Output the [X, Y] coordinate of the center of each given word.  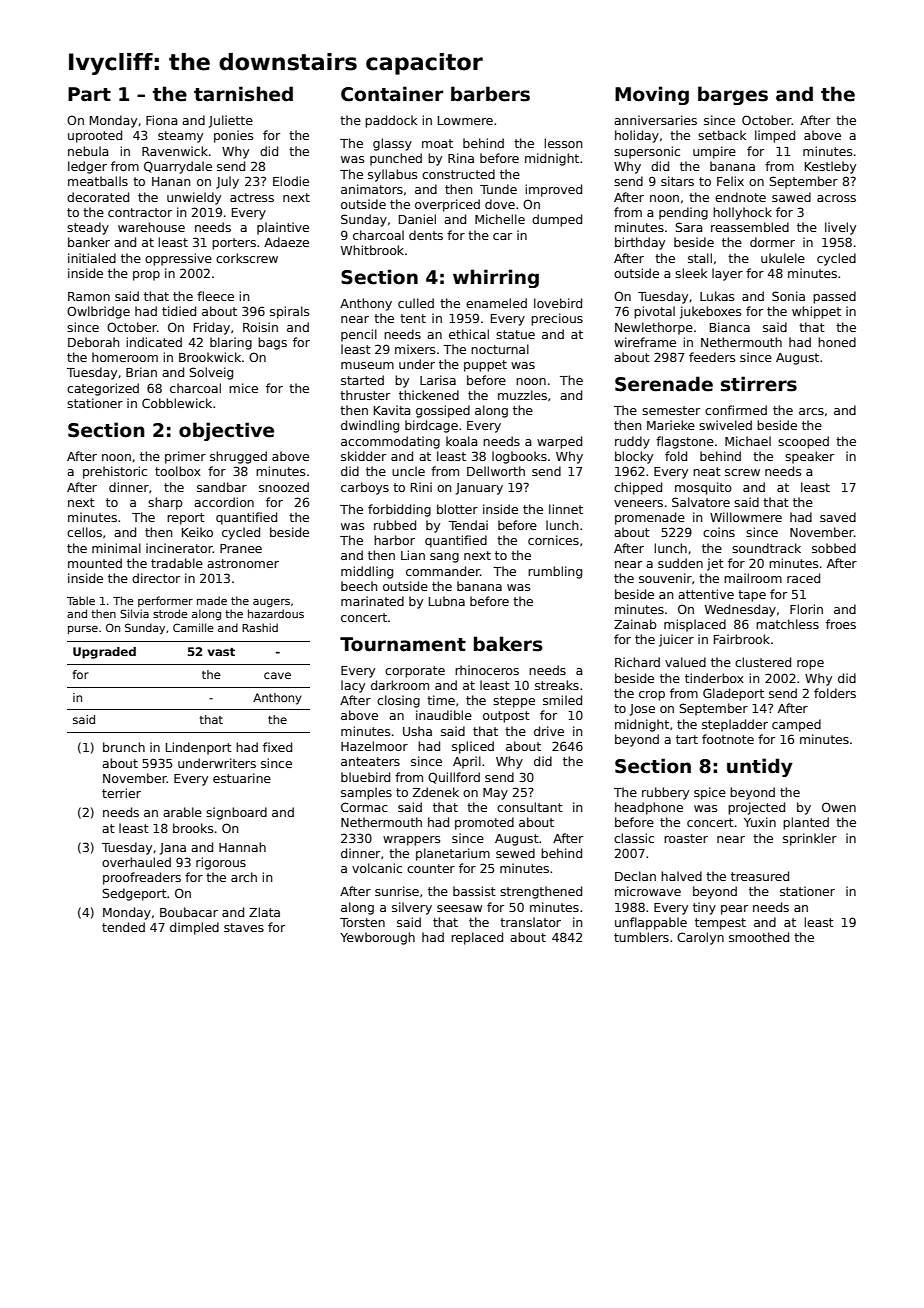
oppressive [178, 259]
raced [803, 578]
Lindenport [199, 748]
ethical [469, 334]
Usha [417, 731]
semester [671, 410]
